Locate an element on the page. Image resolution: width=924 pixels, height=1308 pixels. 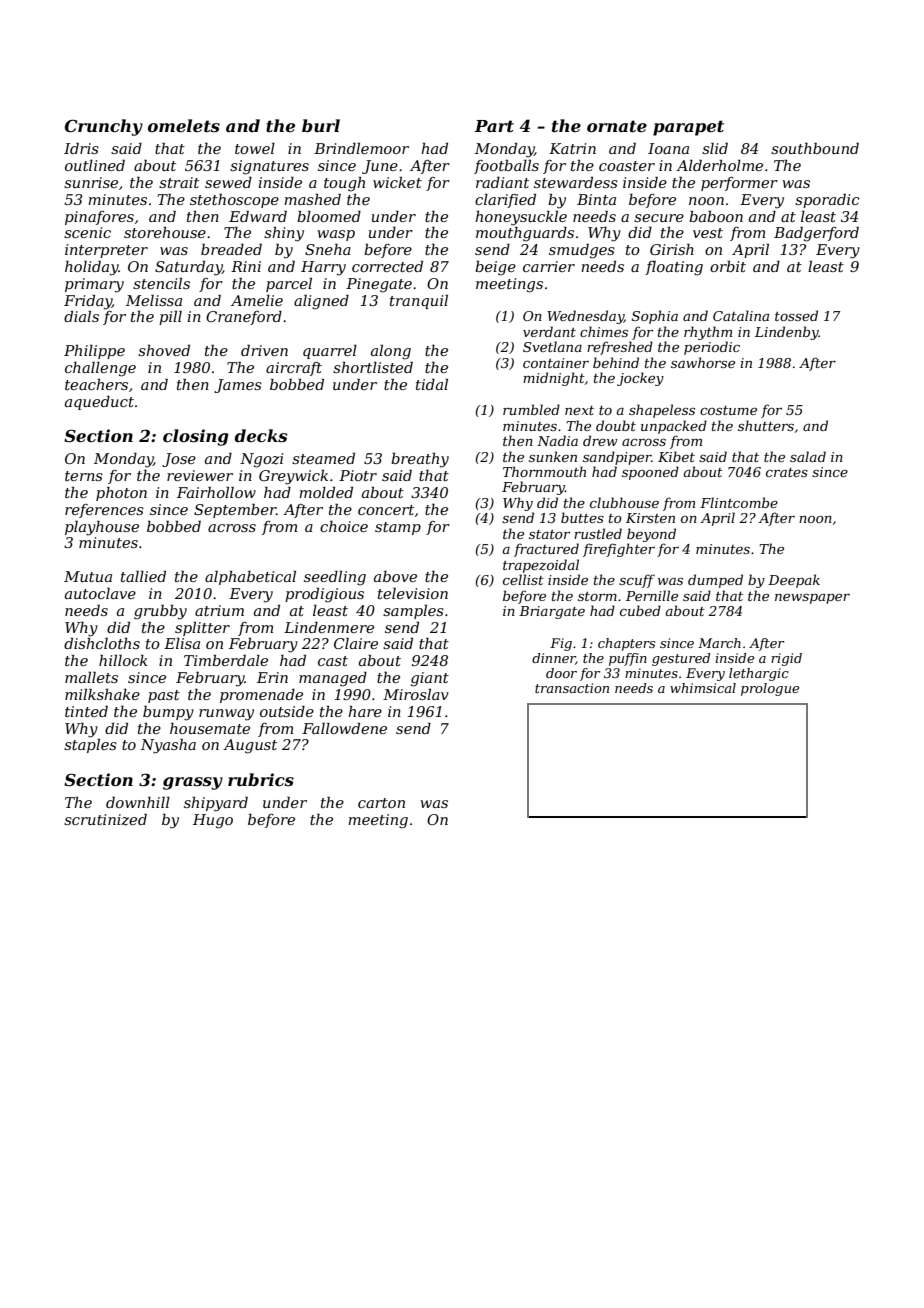
scrutinized is located at coordinates (105, 819).
